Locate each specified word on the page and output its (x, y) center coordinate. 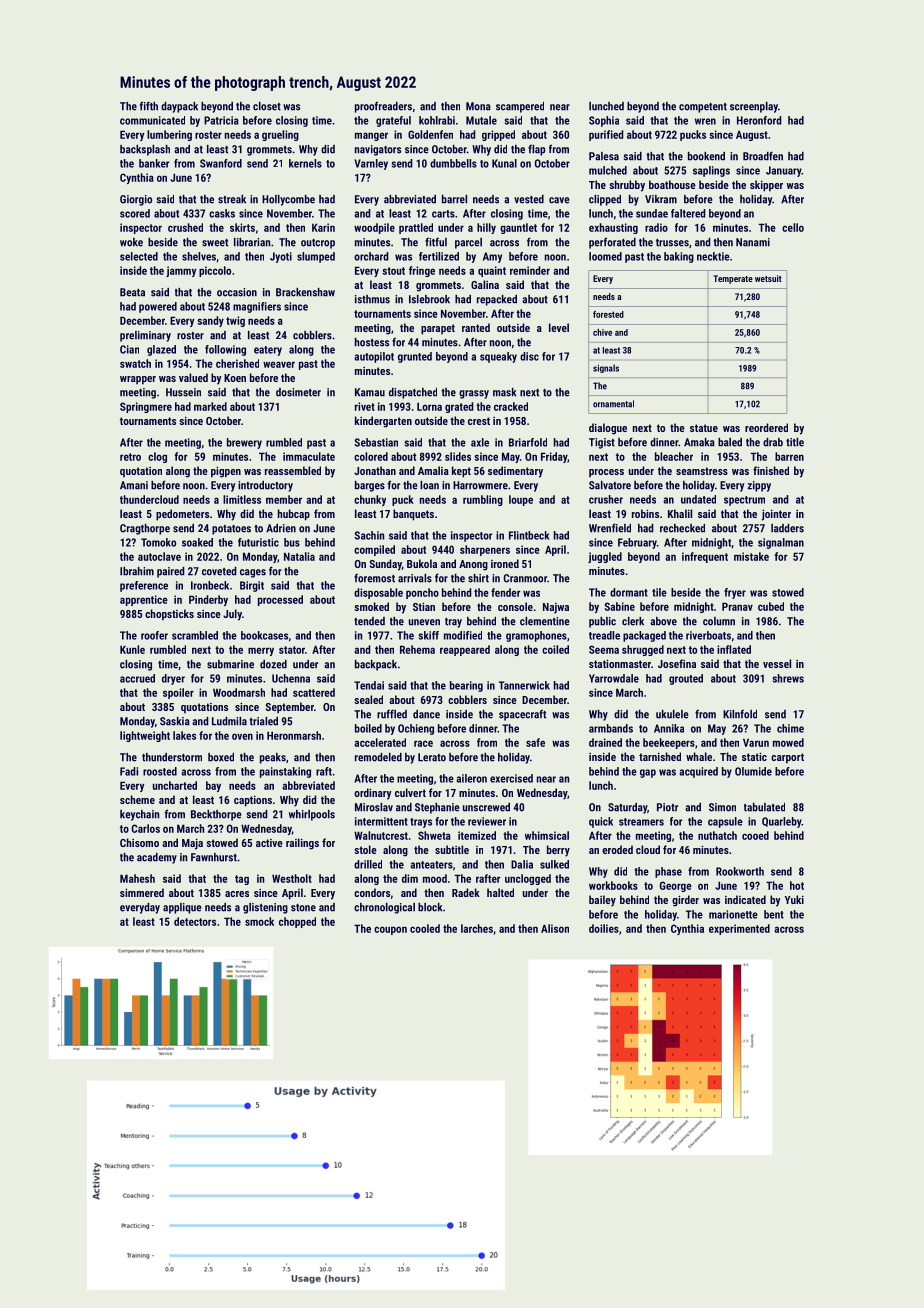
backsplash (145, 150)
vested (529, 199)
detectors (195, 921)
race (423, 743)
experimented (739, 929)
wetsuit (768, 278)
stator (292, 650)
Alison (555, 928)
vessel (777, 663)
